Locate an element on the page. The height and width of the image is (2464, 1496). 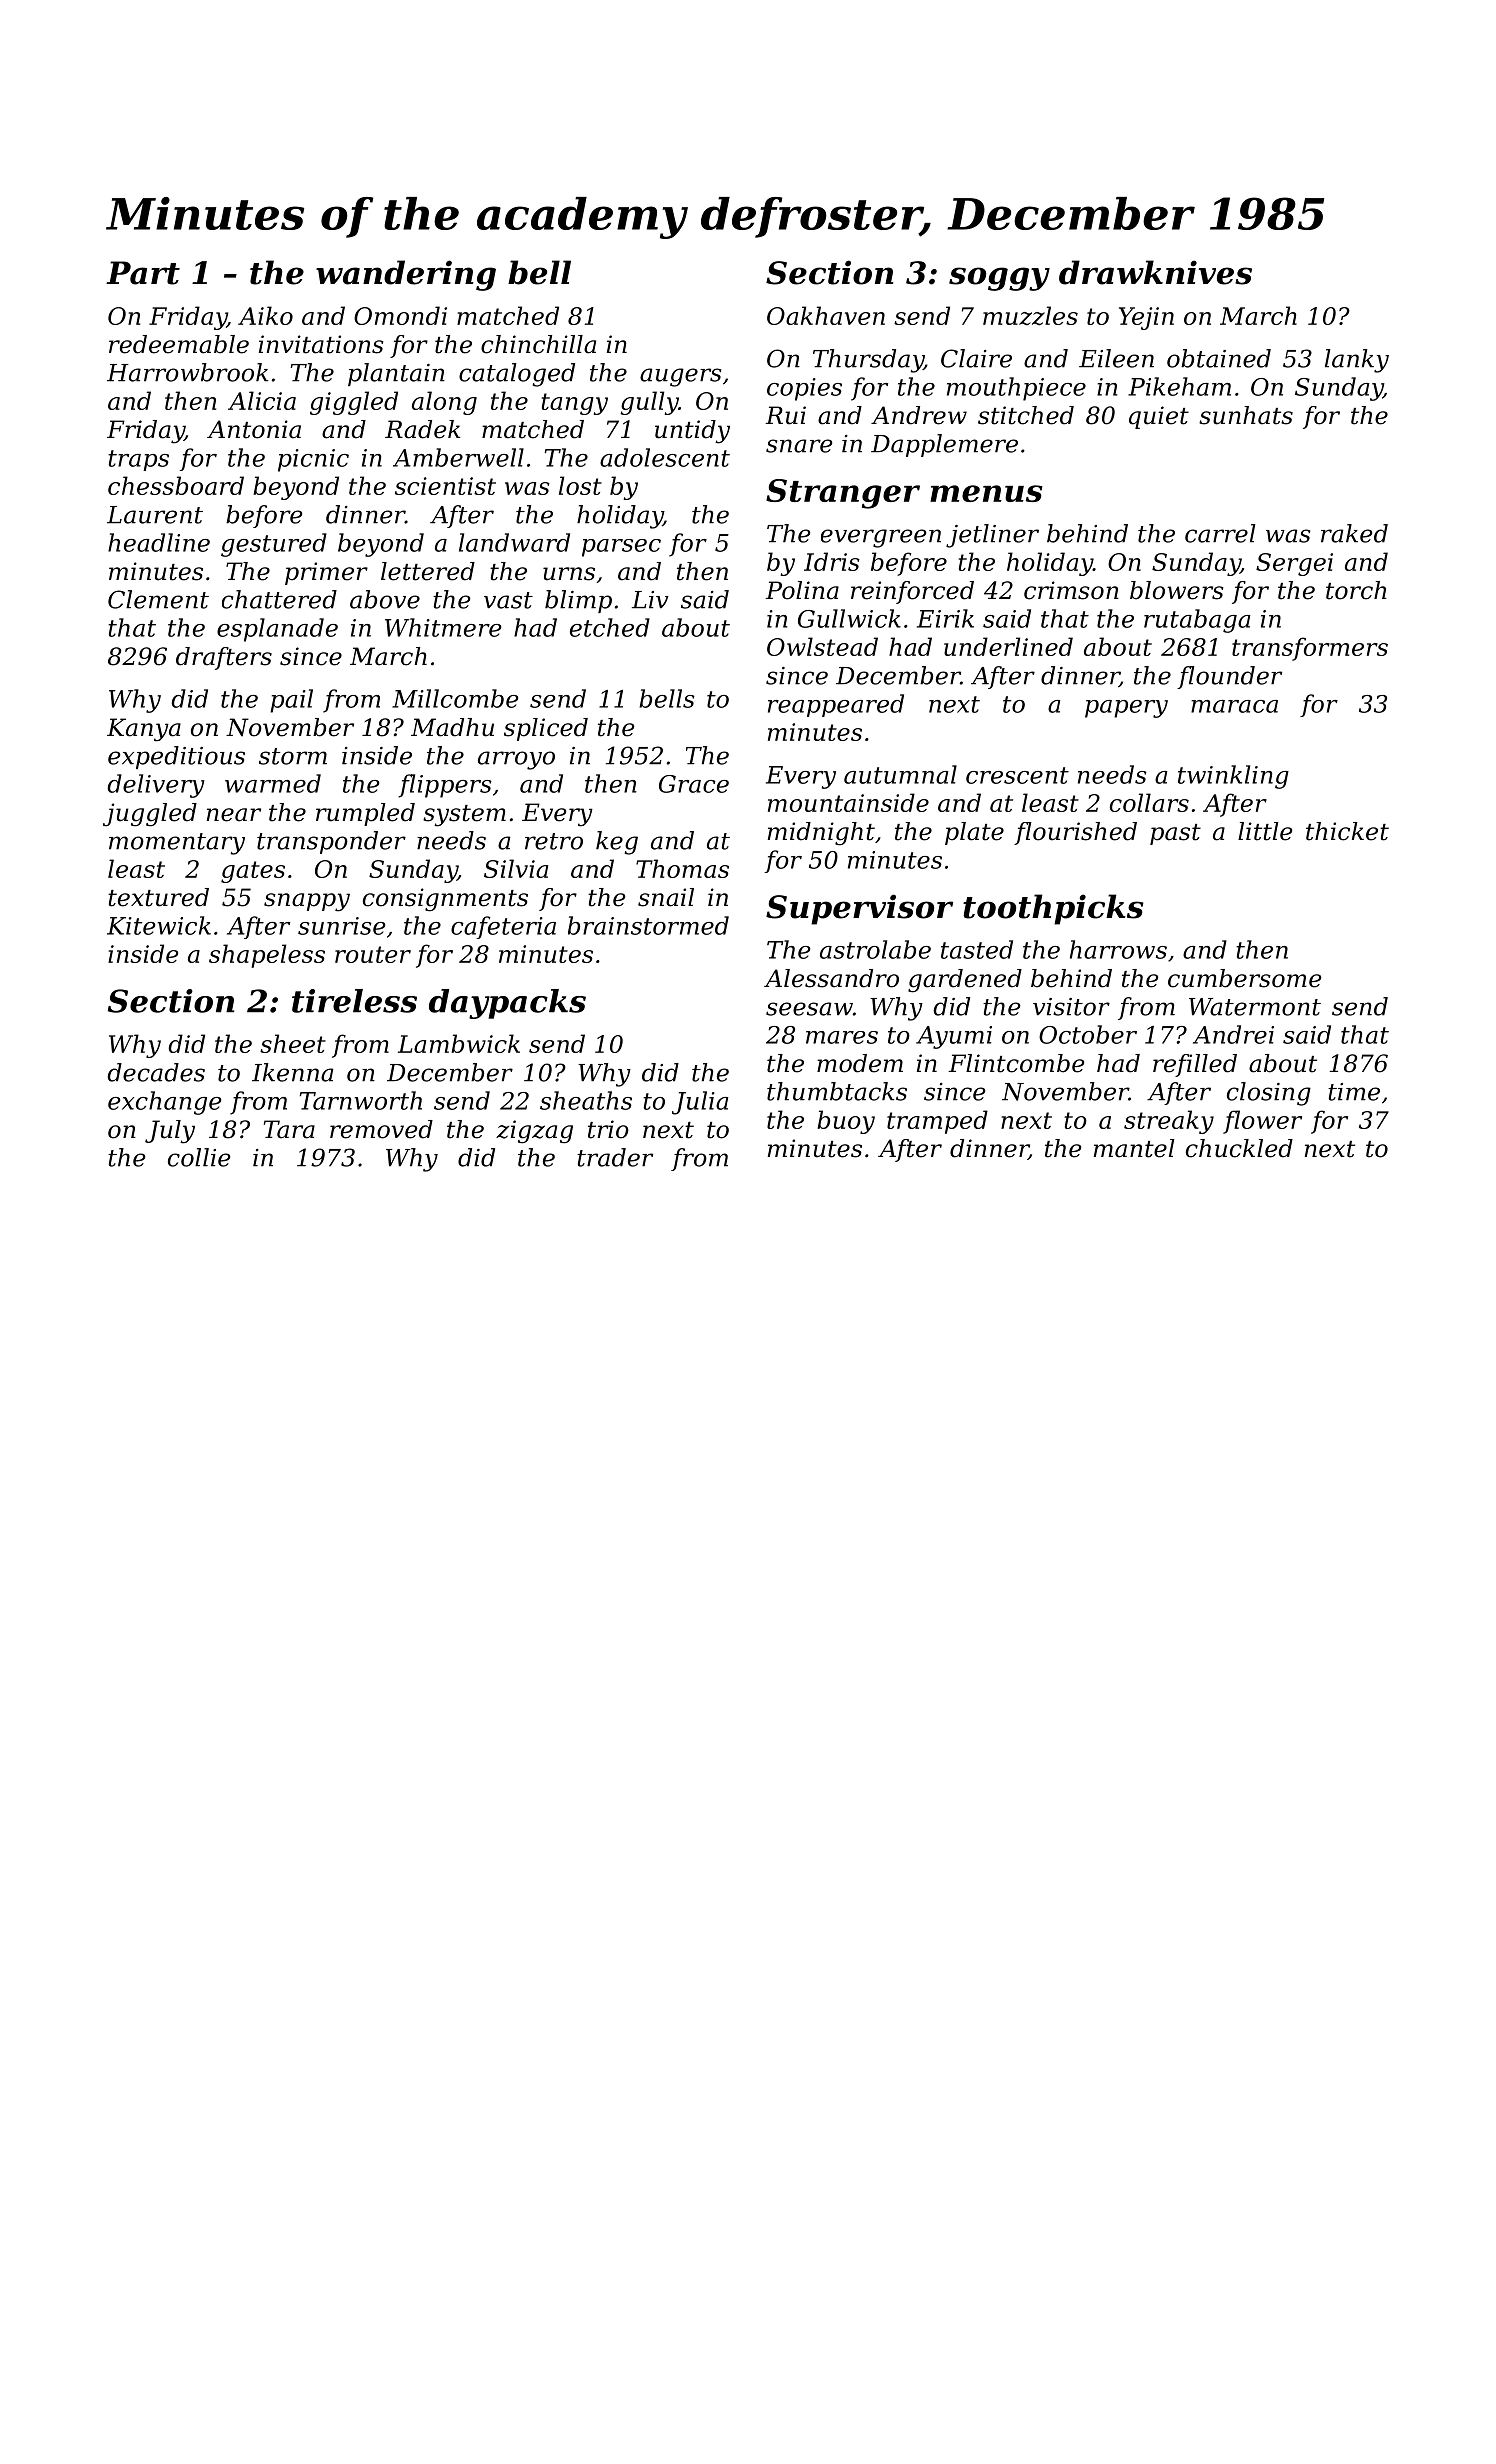
gestured is located at coordinates (274, 545).
